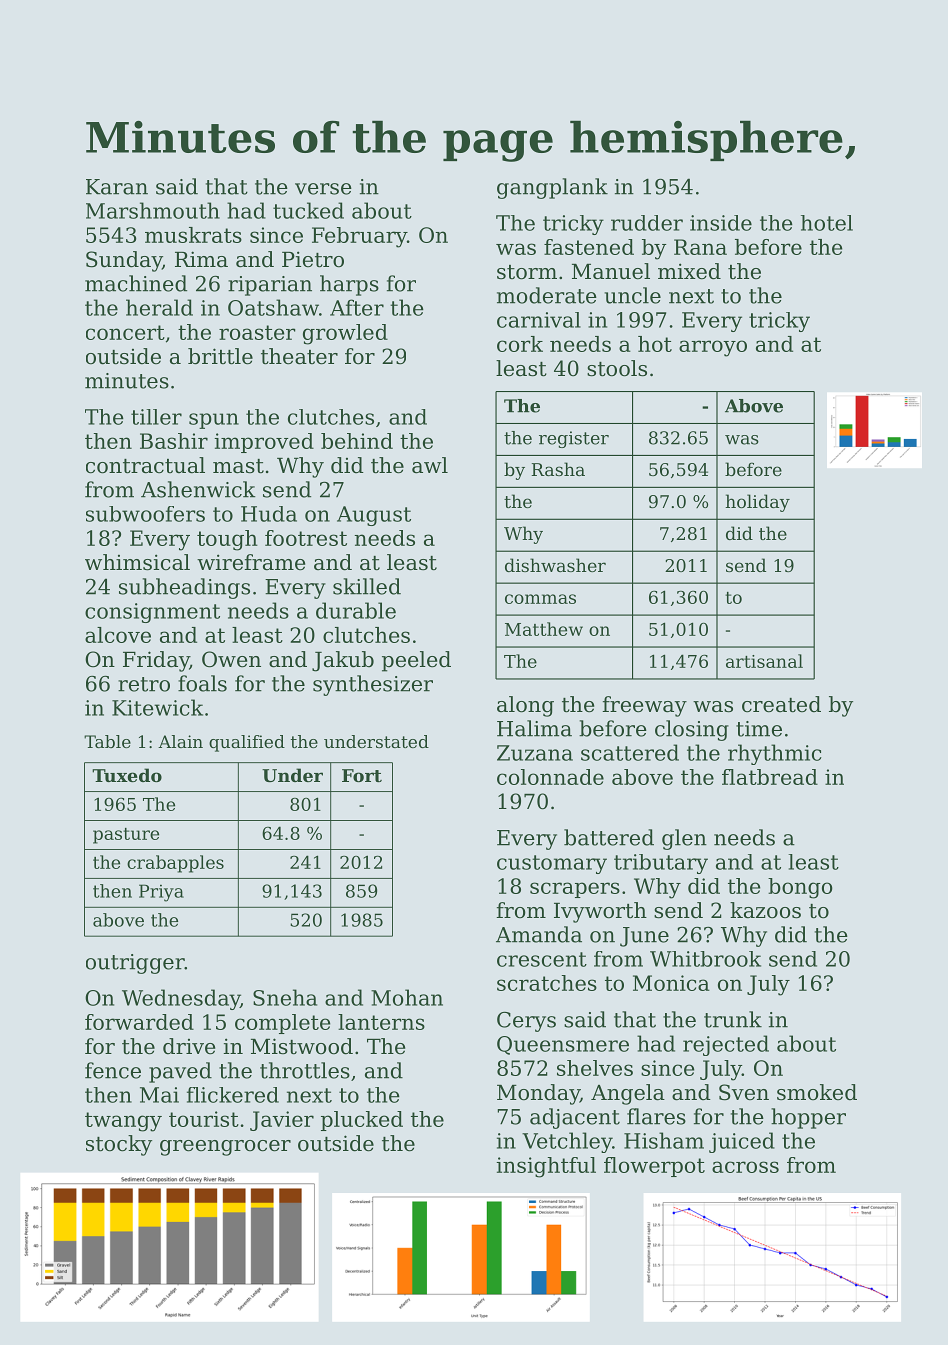  I want to click on gangplank, so click(552, 188).
